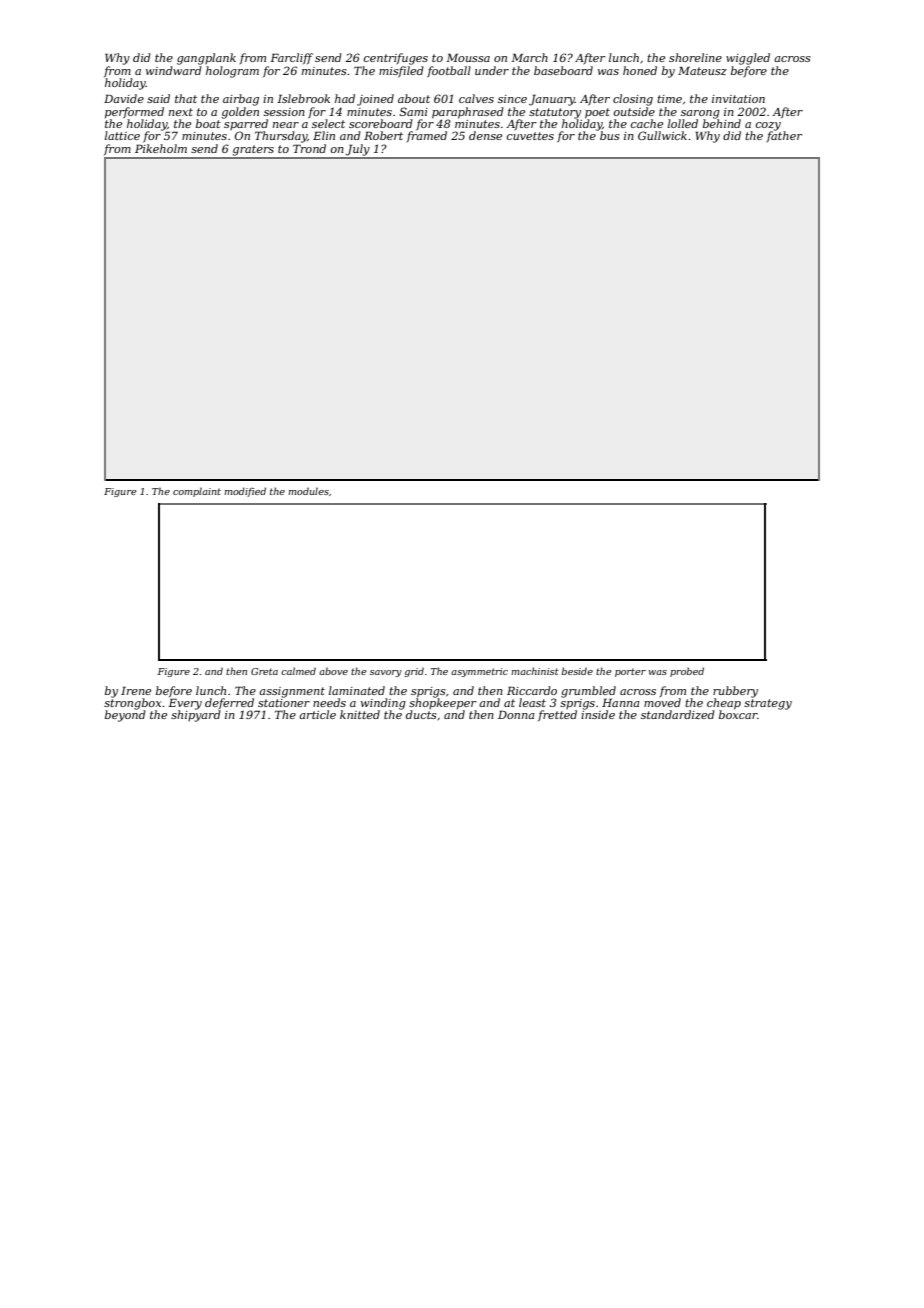 This page has width=924, height=1308. What do you see at coordinates (784, 136) in the page?
I see `father` at bounding box center [784, 136].
